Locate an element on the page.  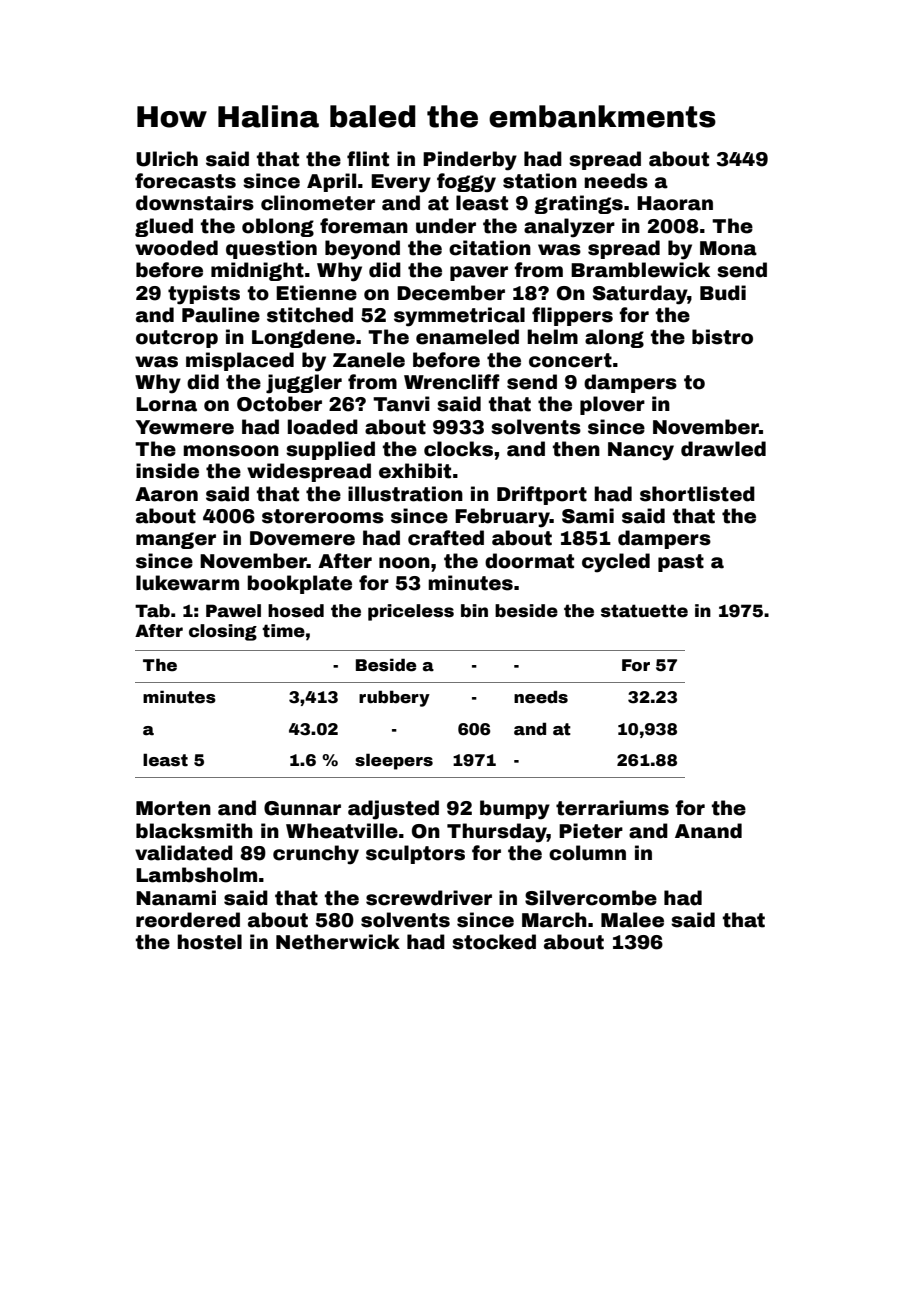
flint is located at coordinates (368, 159).
